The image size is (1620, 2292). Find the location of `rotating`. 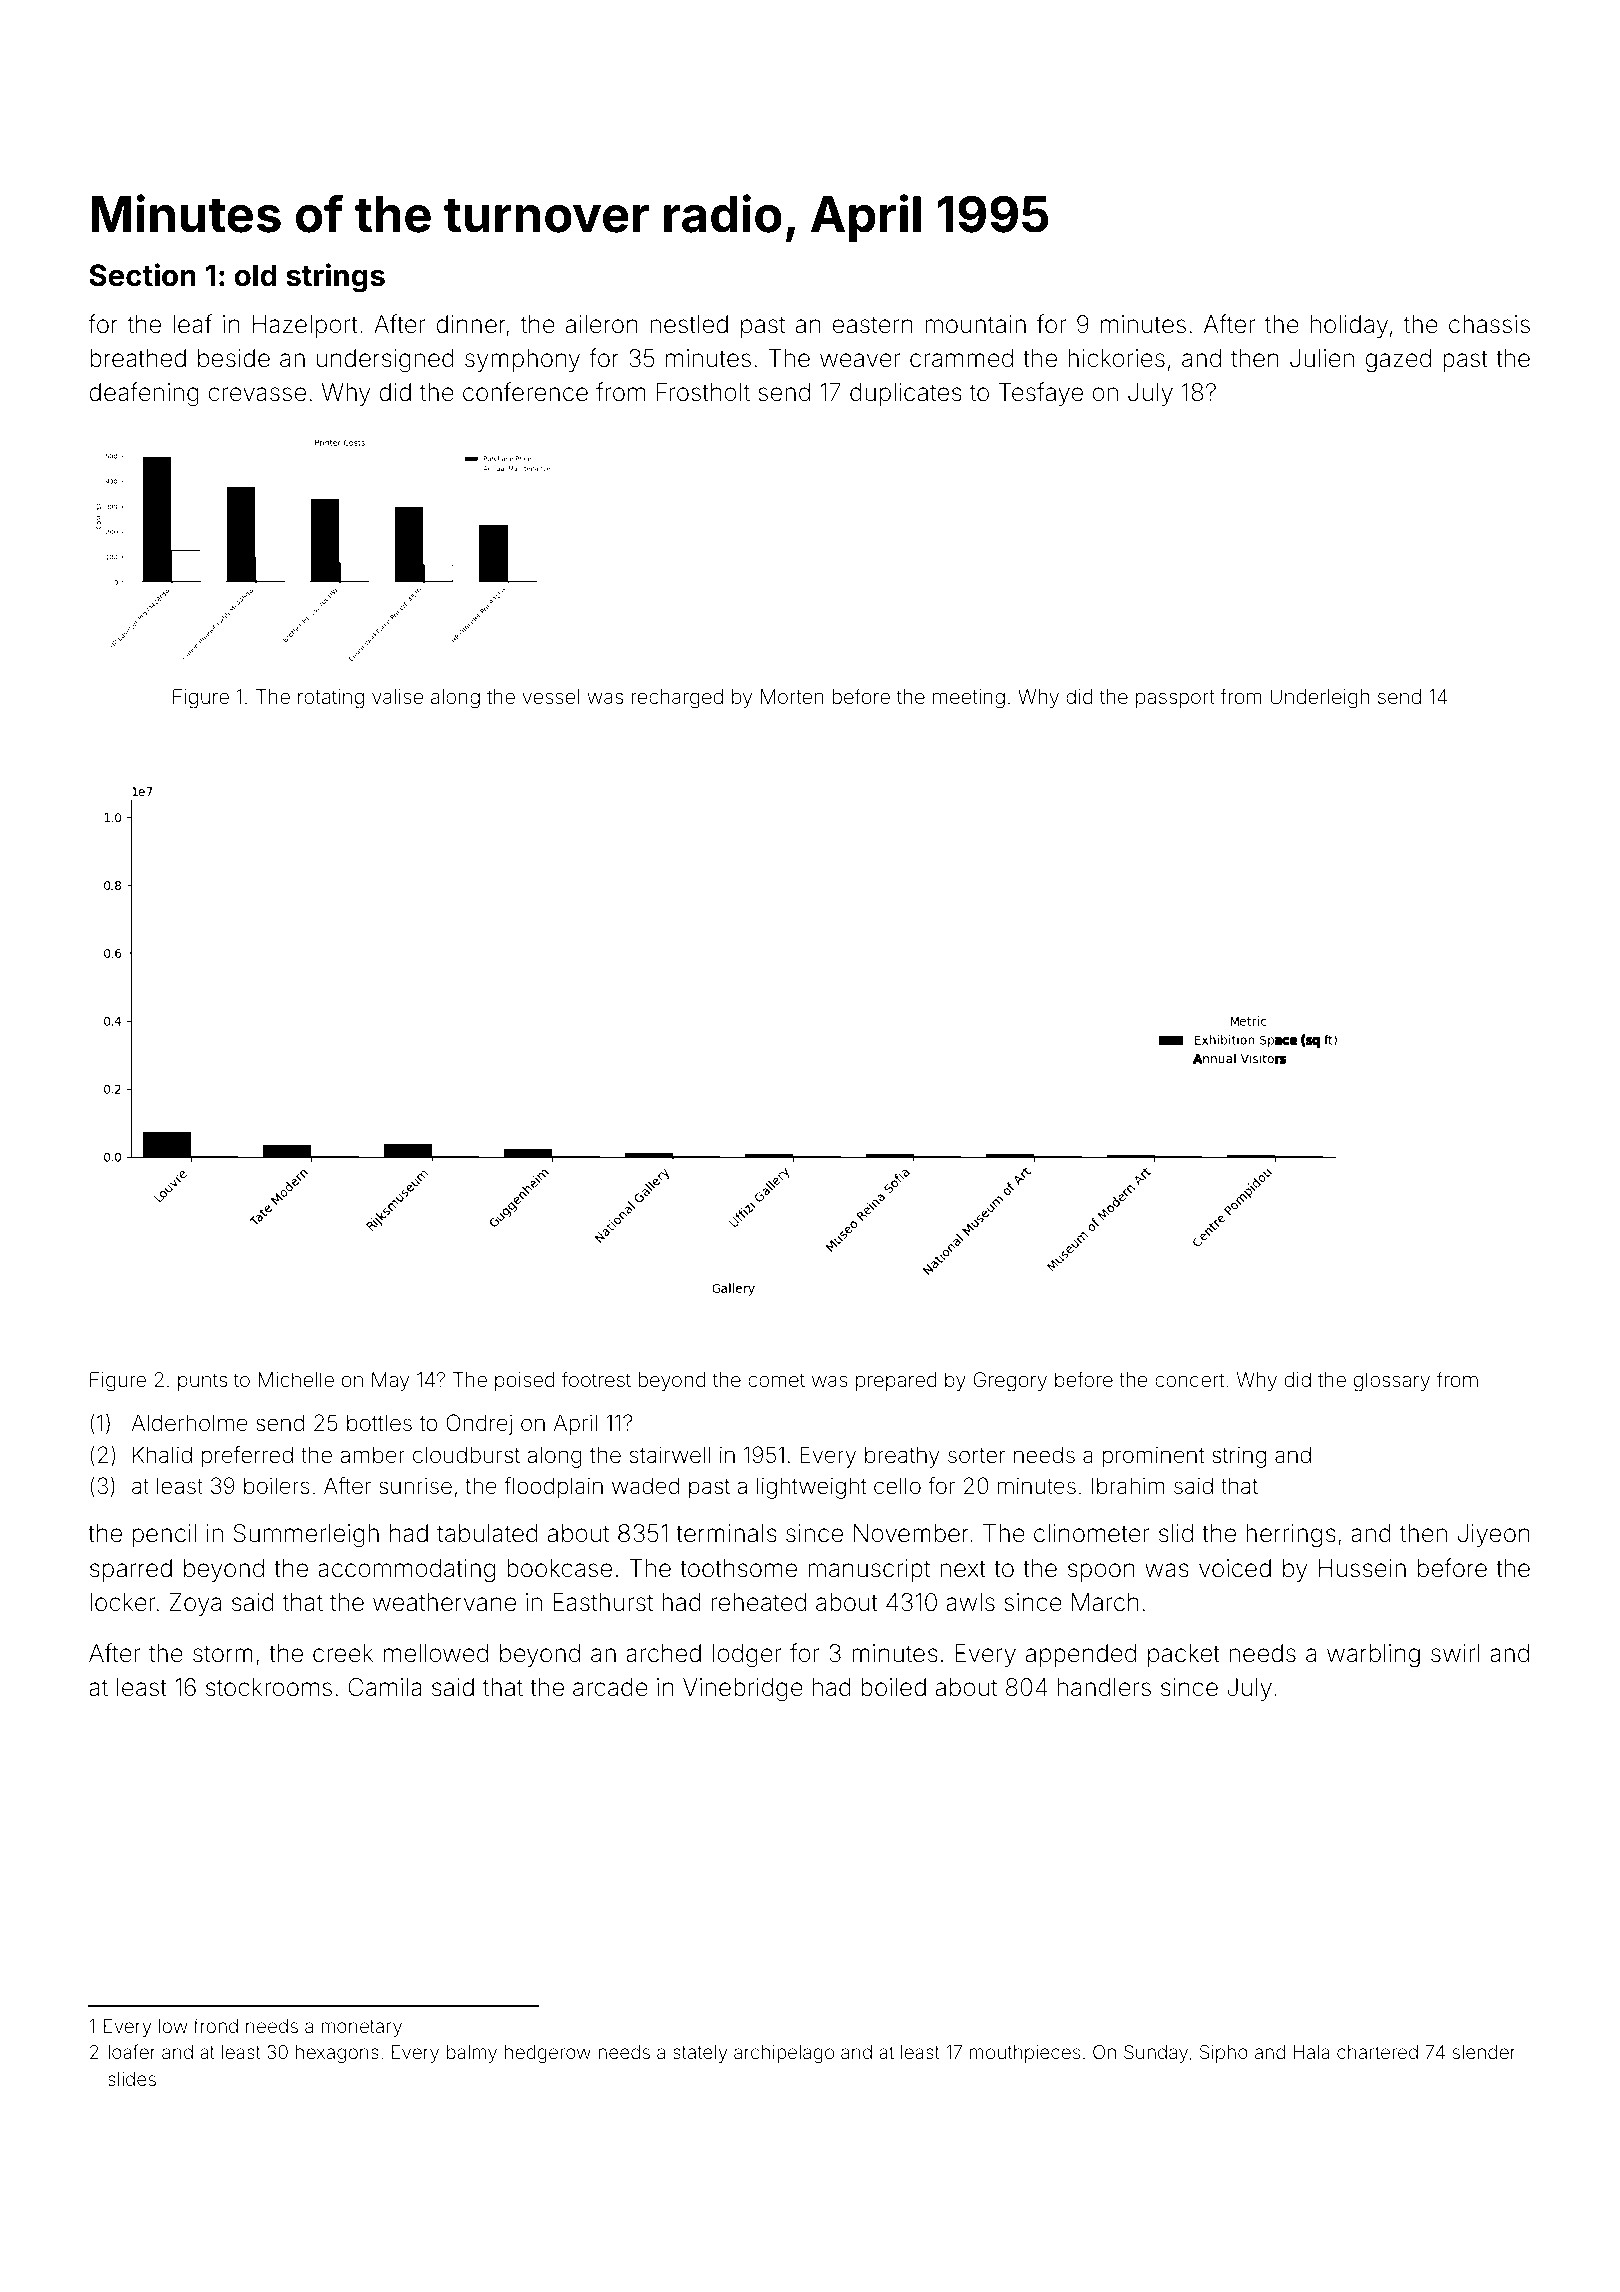

rotating is located at coordinates (331, 699).
